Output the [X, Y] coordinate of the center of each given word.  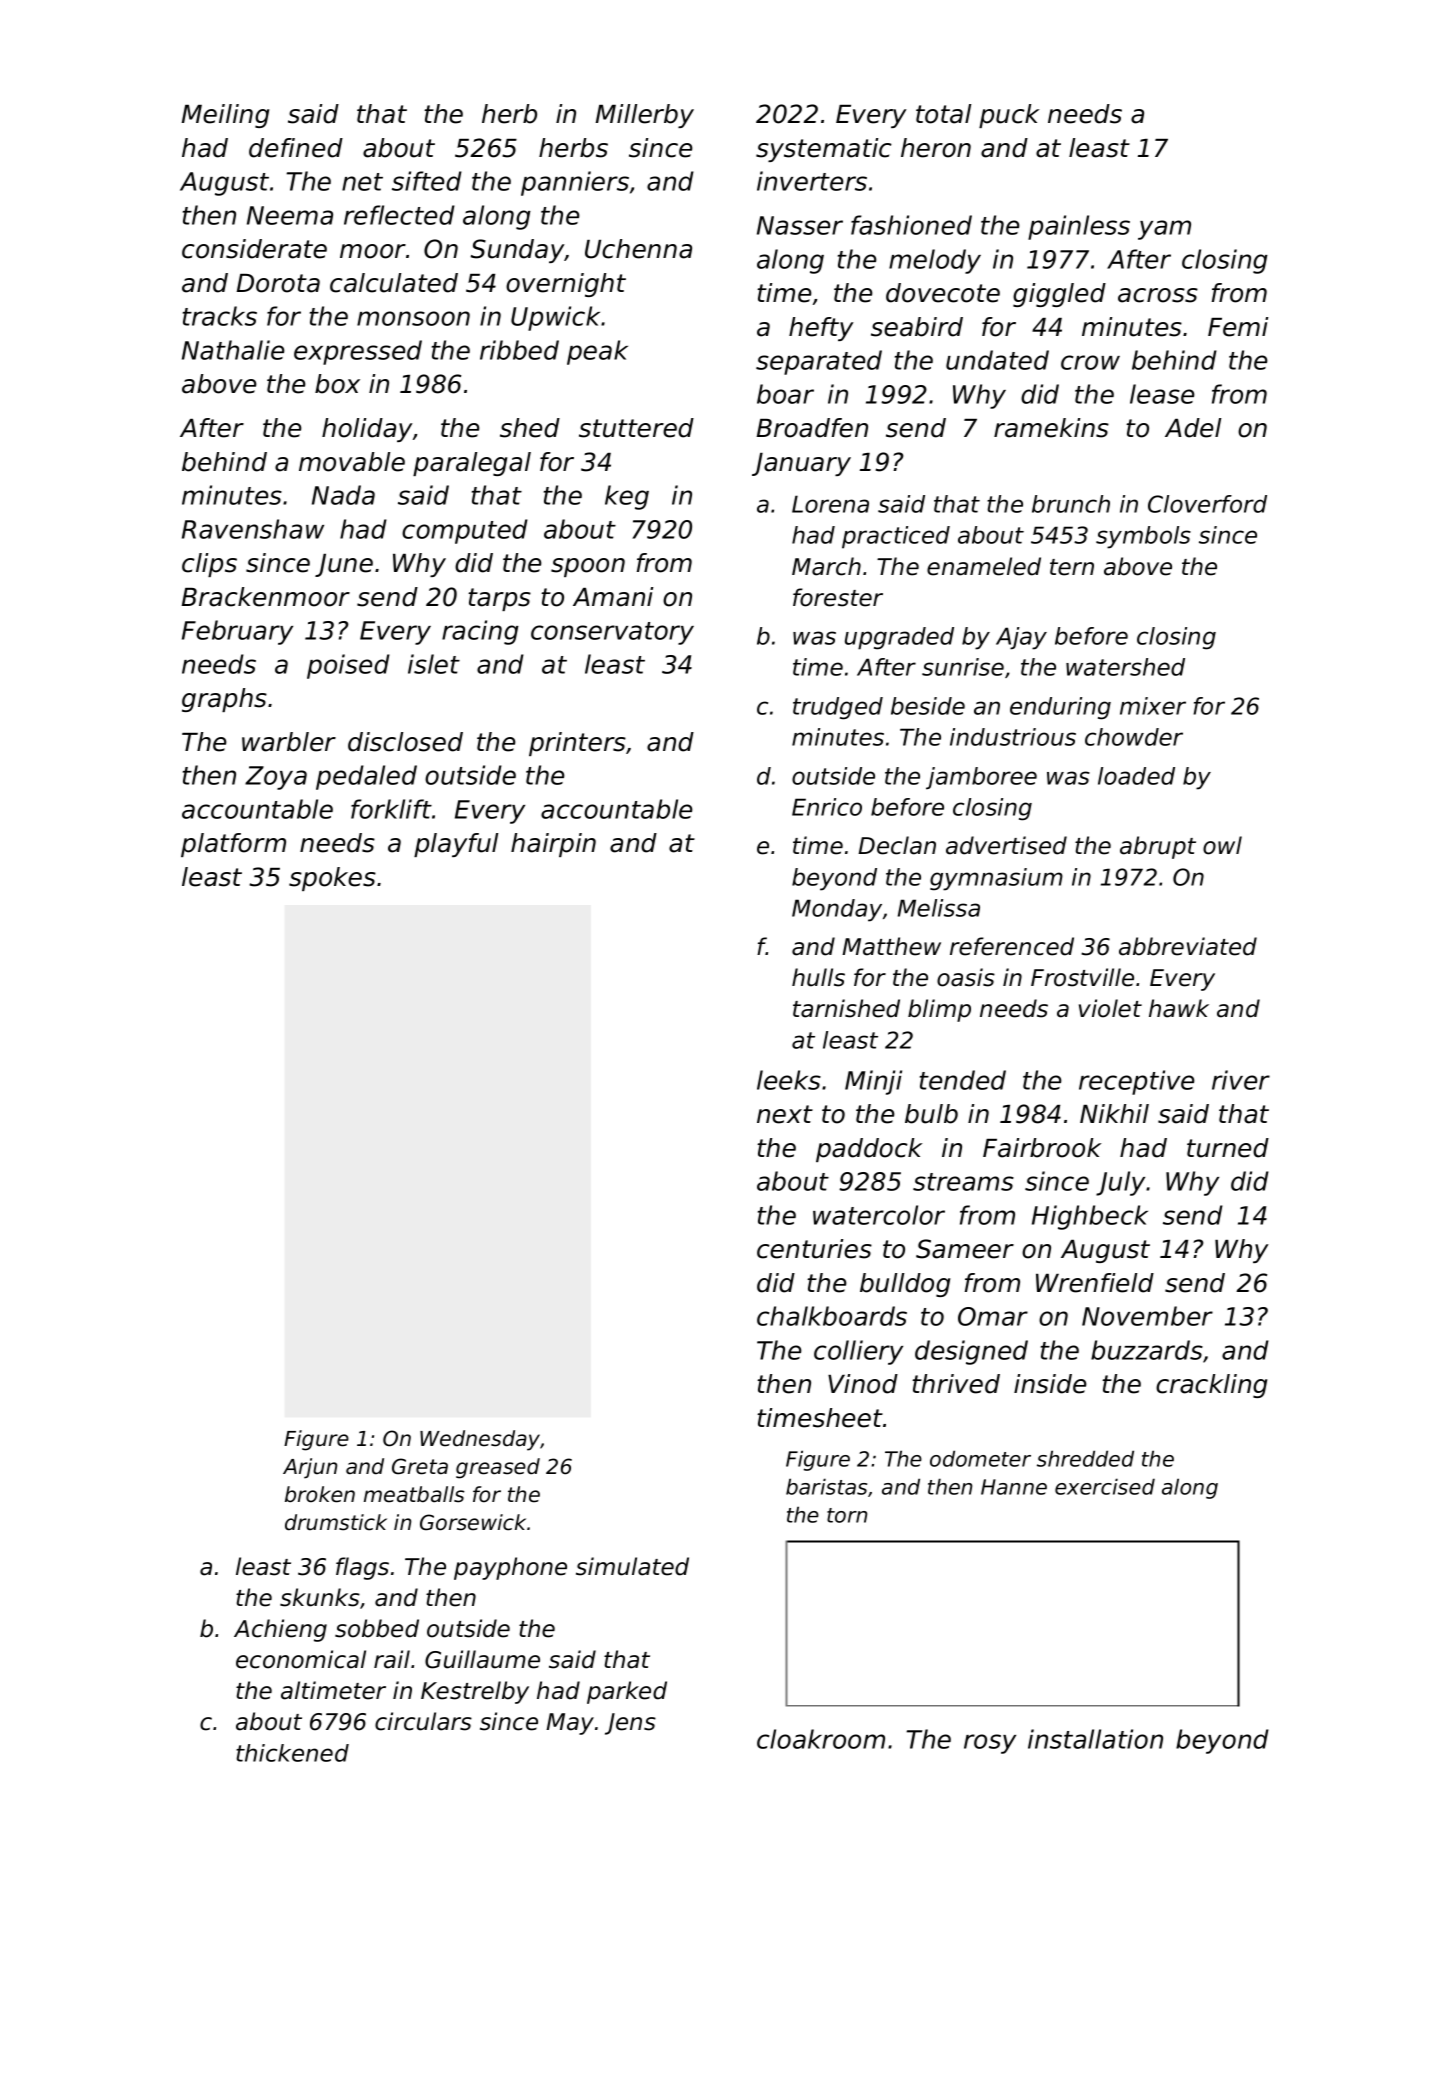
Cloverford [1207, 504]
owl [1222, 845]
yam [1164, 230]
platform [233, 845]
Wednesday [480, 1440]
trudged [838, 708]
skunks [320, 1597]
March [826, 566]
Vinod [863, 1384]
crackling [1211, 1386]
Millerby [645, 116]
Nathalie [233, 350]
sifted [427, 181]
